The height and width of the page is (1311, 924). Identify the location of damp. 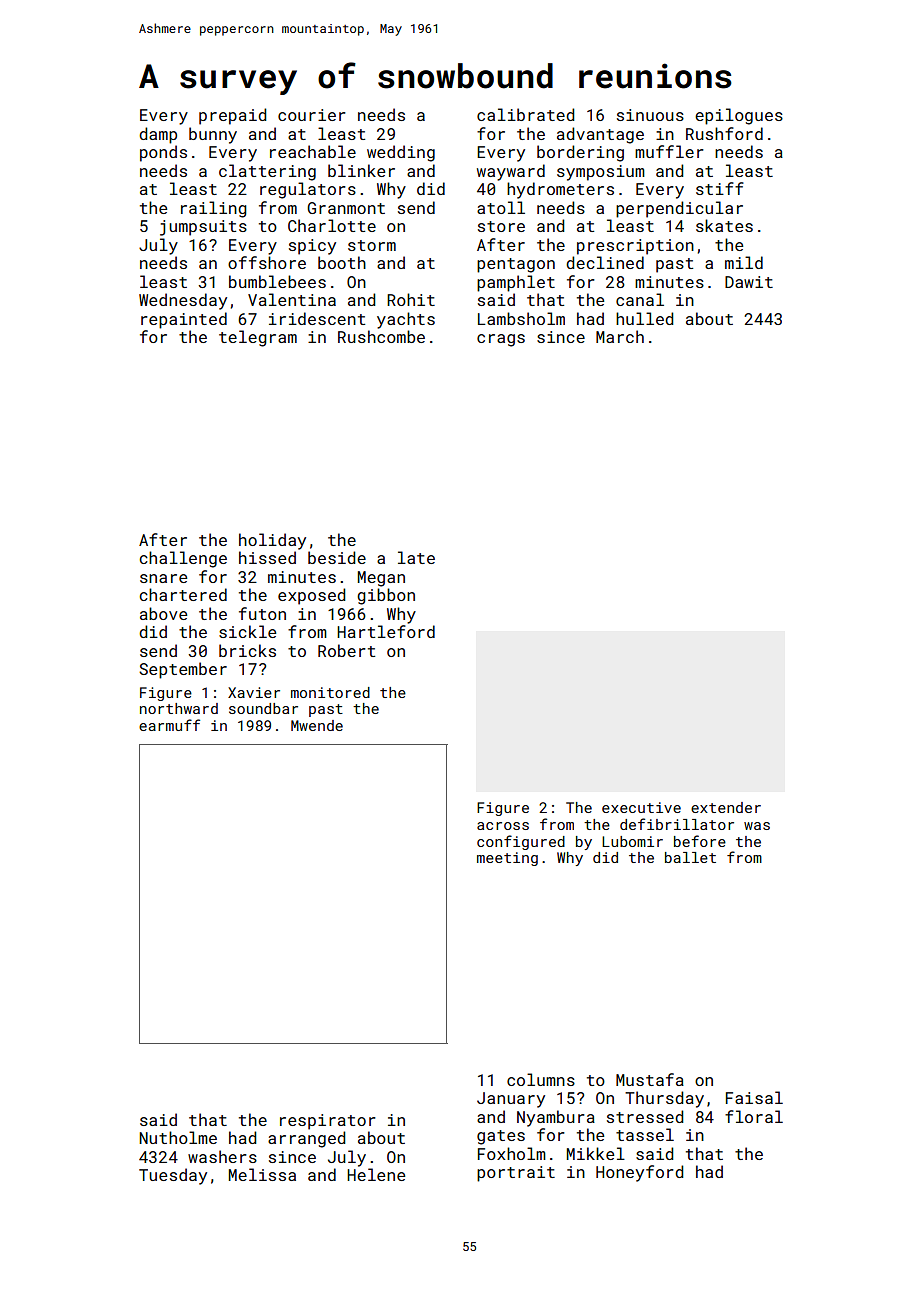
(158, 135).
